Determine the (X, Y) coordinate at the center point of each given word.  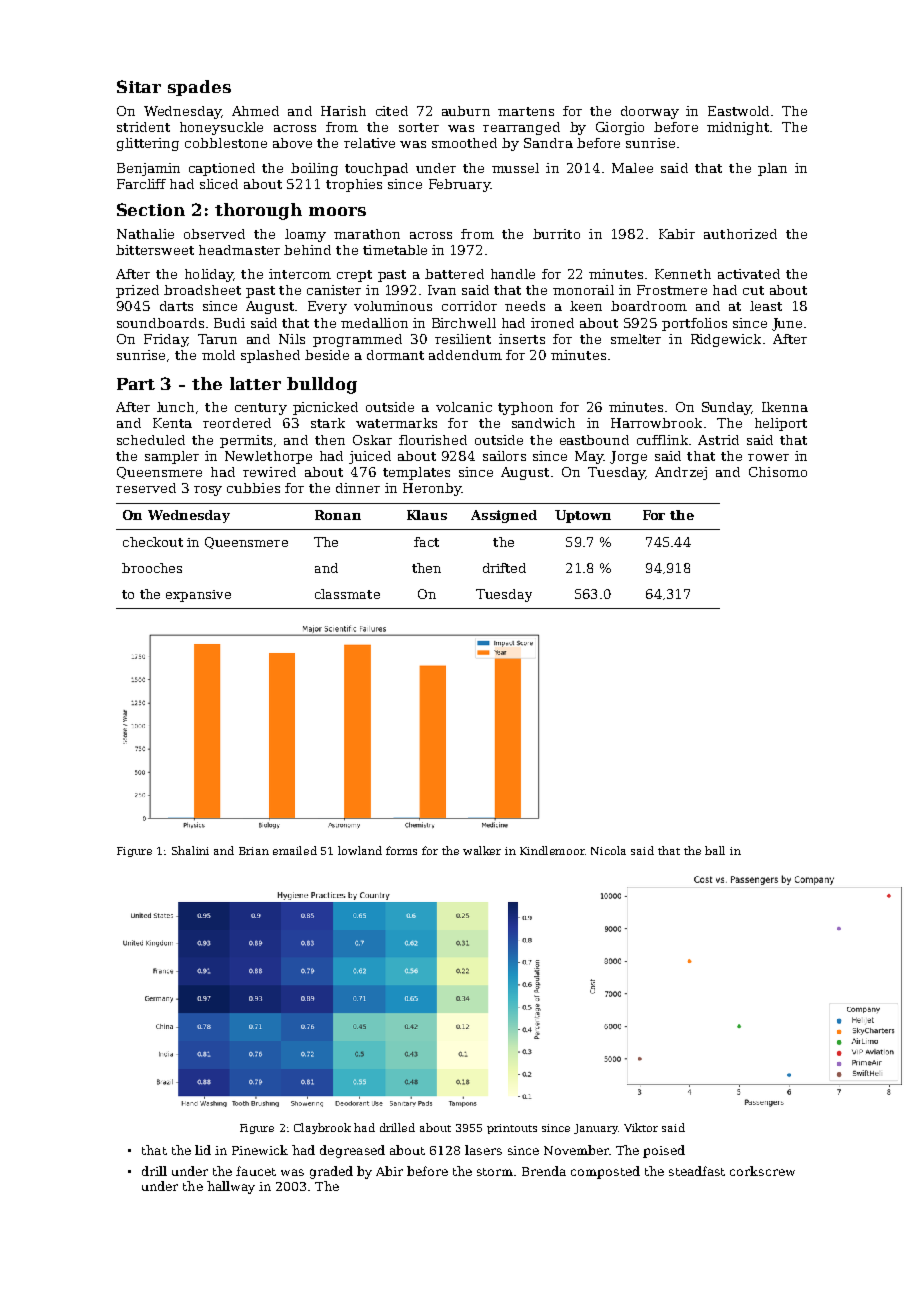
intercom (300, 274)
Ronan (338, 515)
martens (526, 111)
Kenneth (683, 274)
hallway (231, 1187)
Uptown (583, 516)
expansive (198, 596)
